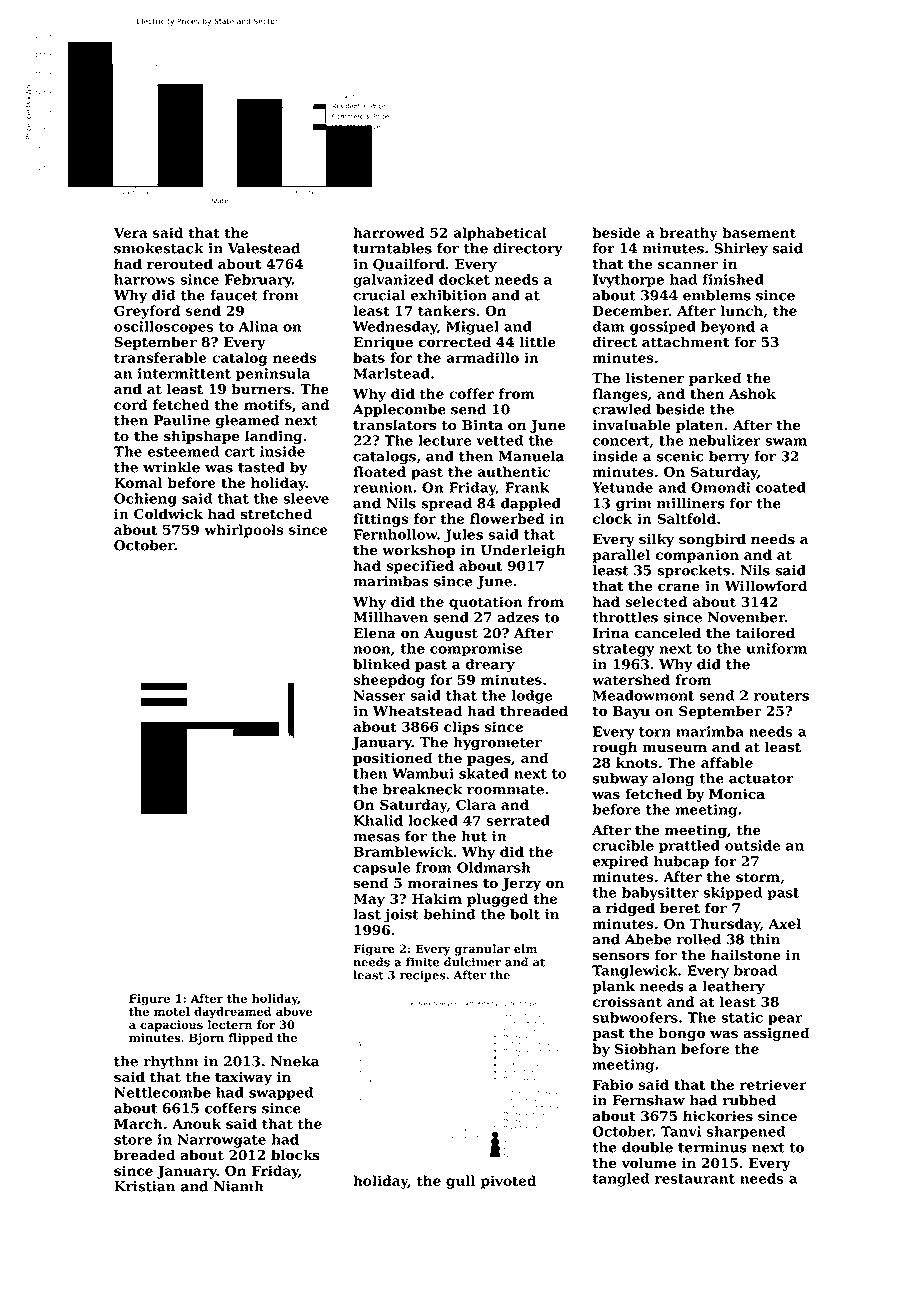 Image resolution: width=924 pixels, height=1308 pixels. What do you see at coordinates (419, 551) in the page?
I see `workshop` at bounding box center [419, 551].
